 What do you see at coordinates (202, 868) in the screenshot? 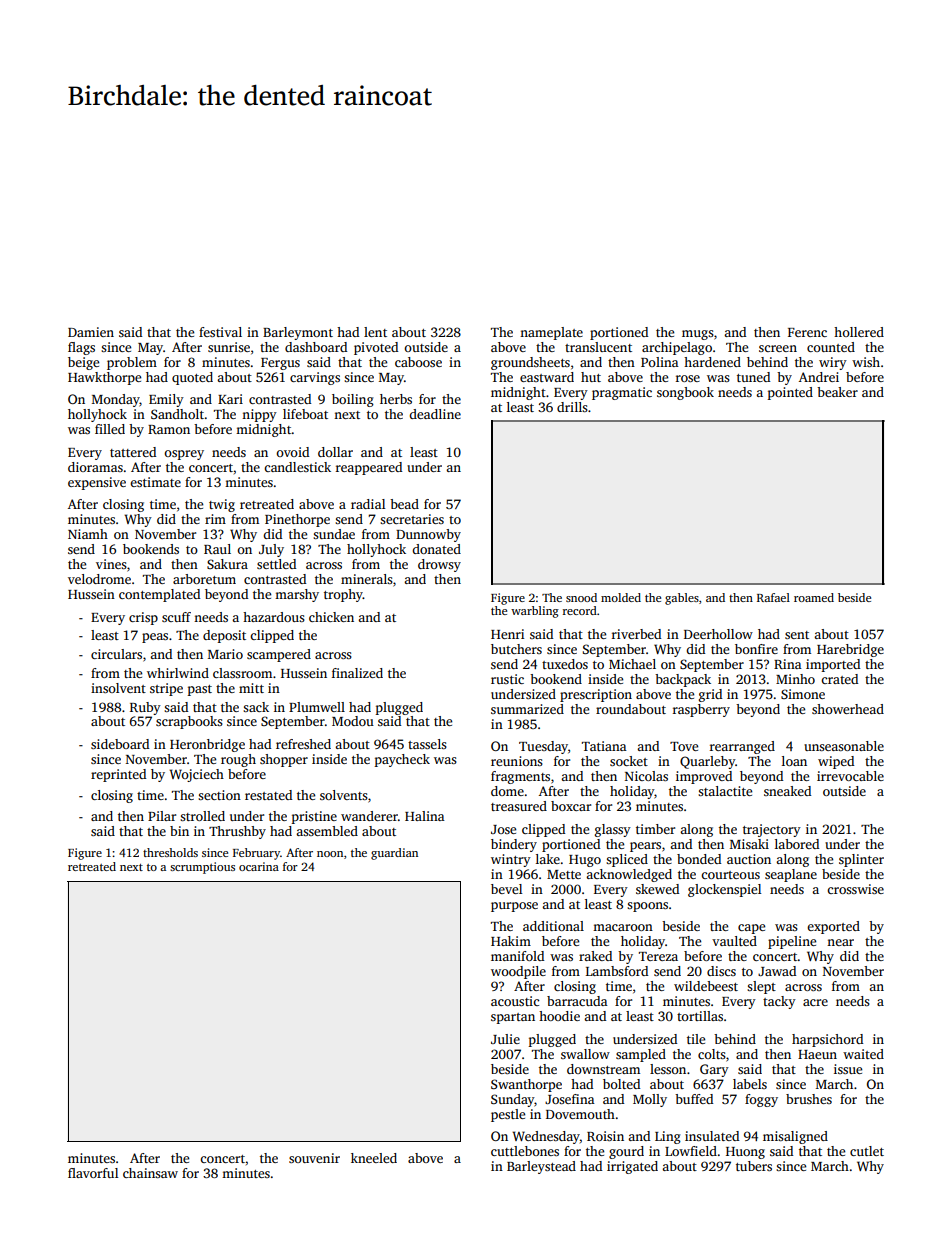
I see `scrumptious` at bounding box center [202, 868].
